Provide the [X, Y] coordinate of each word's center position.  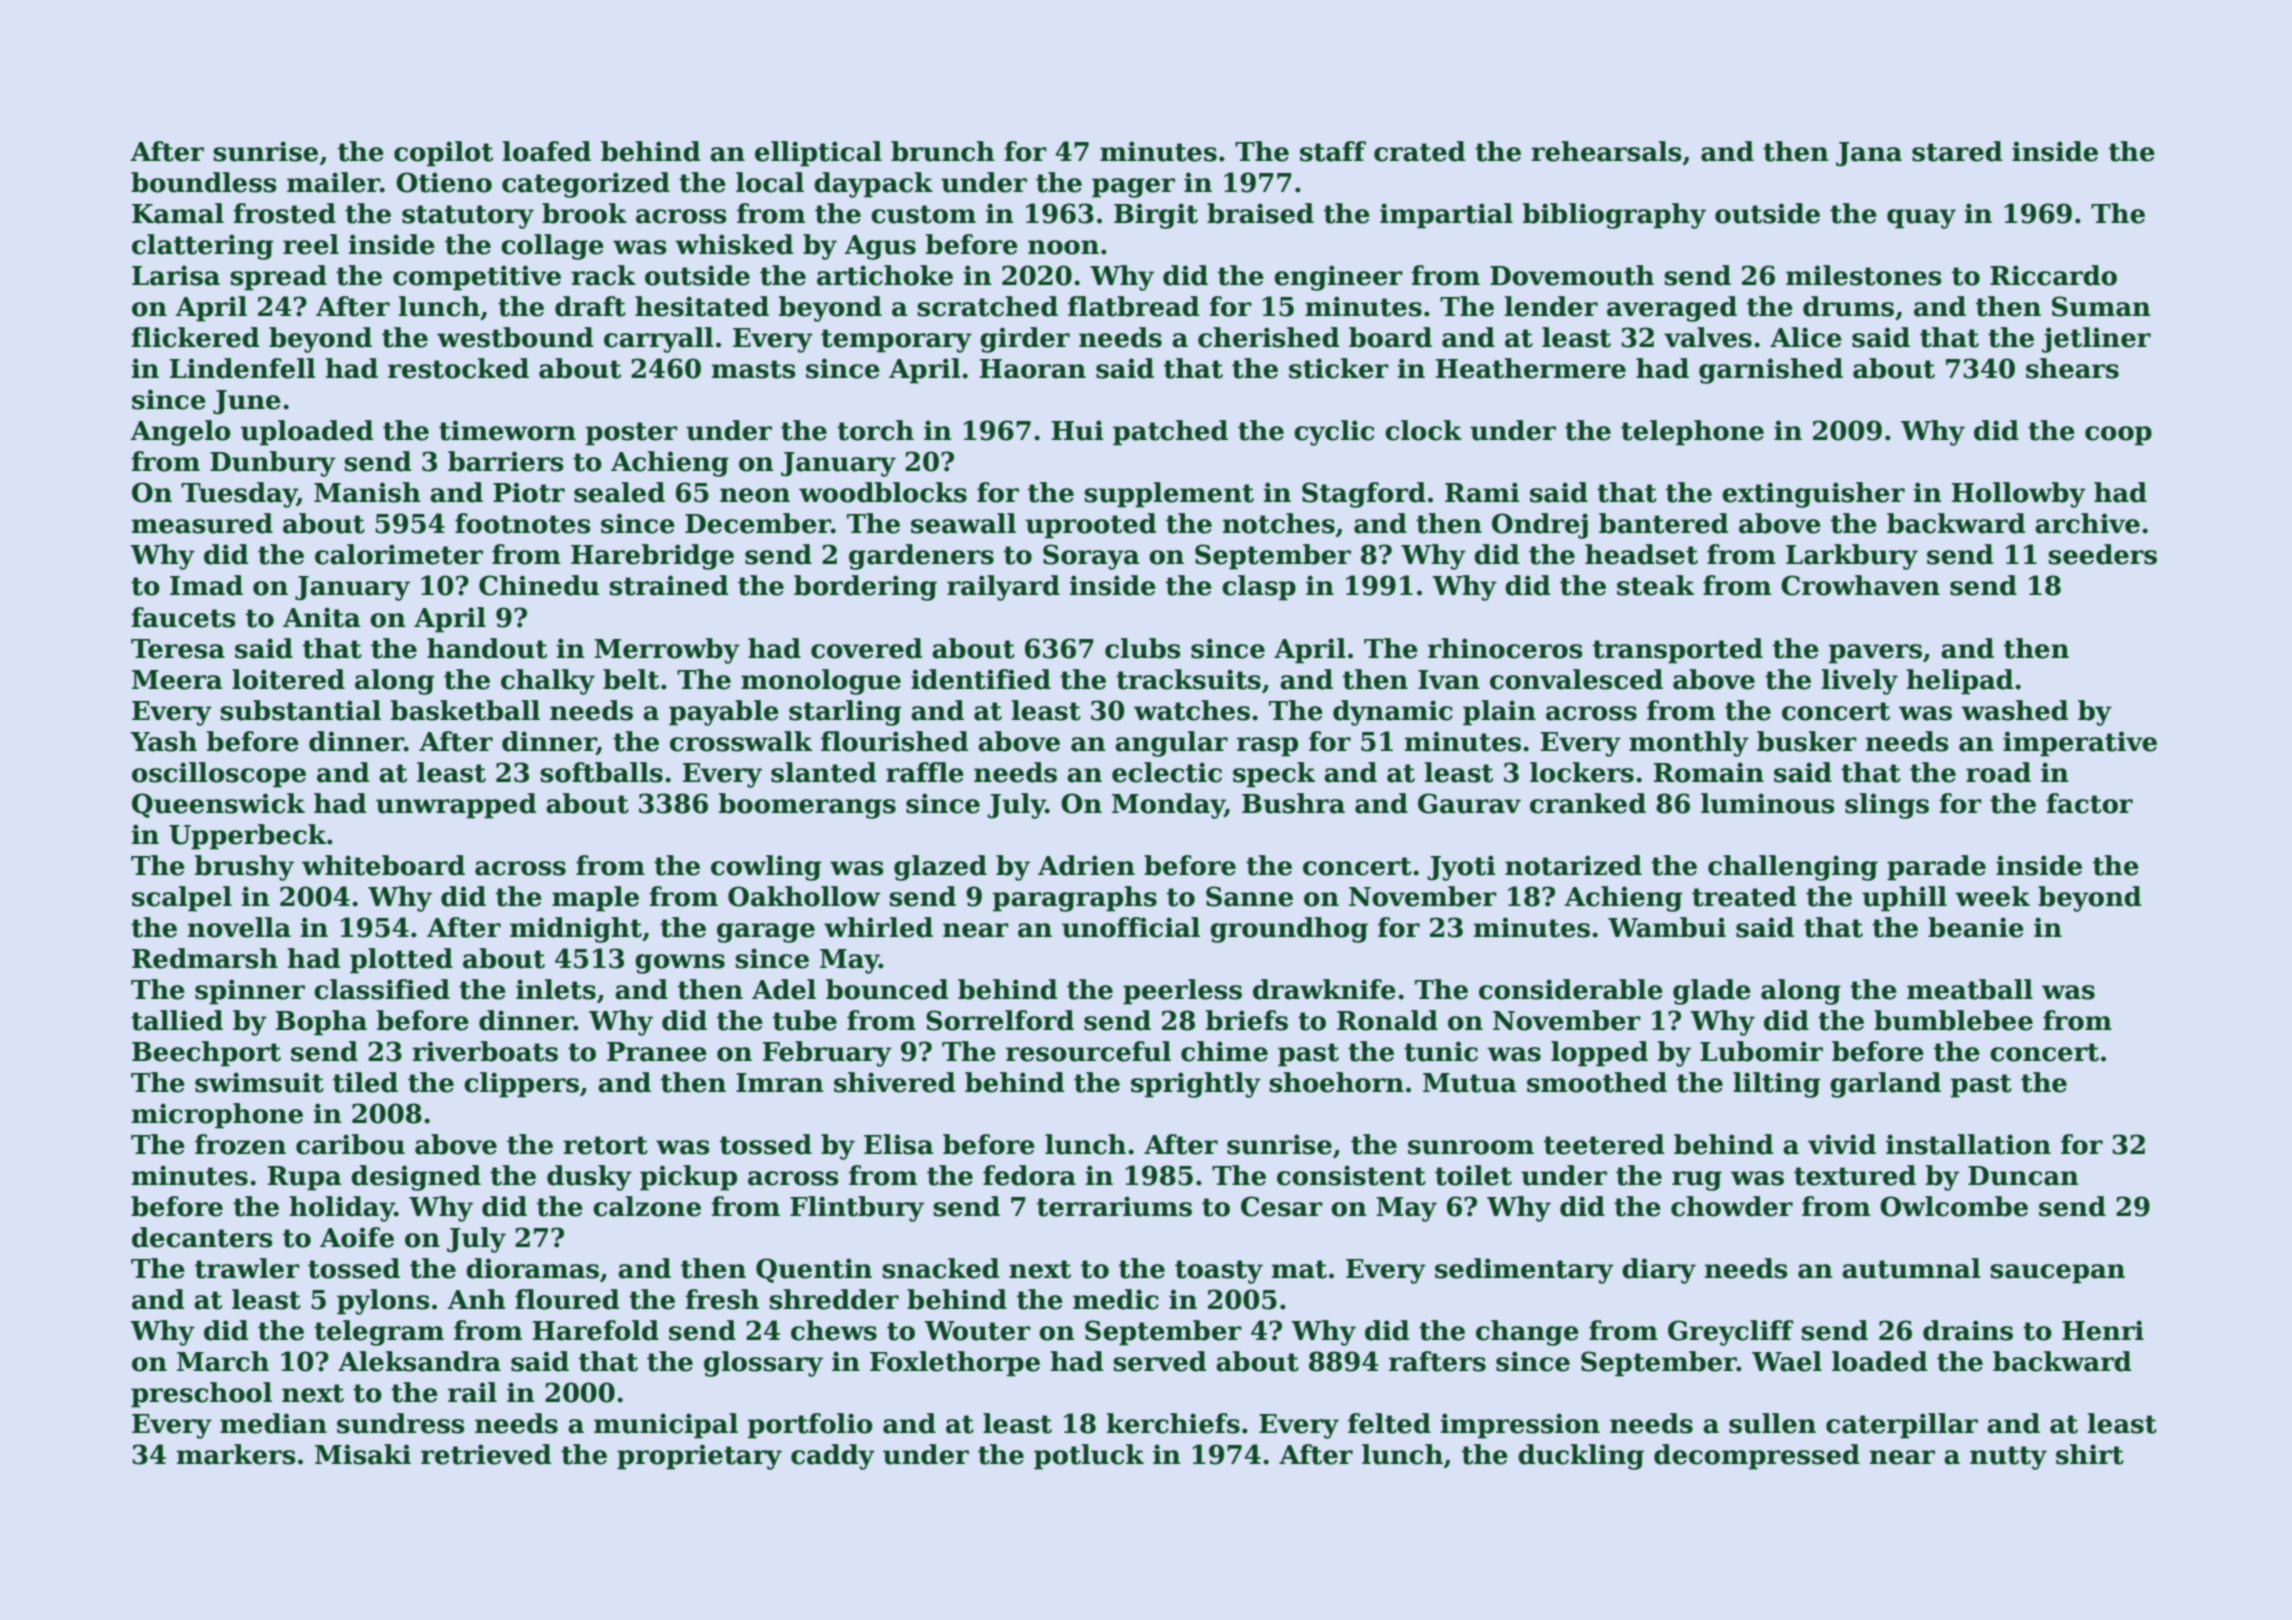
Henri [2103, 1330]
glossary [763, 1364]
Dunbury [273, 464]
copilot [443, 154]
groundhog [1289, 930]
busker [1807, 741]
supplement [1169, 495]
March [223, 1361]
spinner [250, 992]
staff [1333, 151]
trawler [247, 1268]
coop [2118, 436]
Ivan [1449, 680]
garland [1885, 1085]
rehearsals [1606, 151]
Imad [206, 585]
